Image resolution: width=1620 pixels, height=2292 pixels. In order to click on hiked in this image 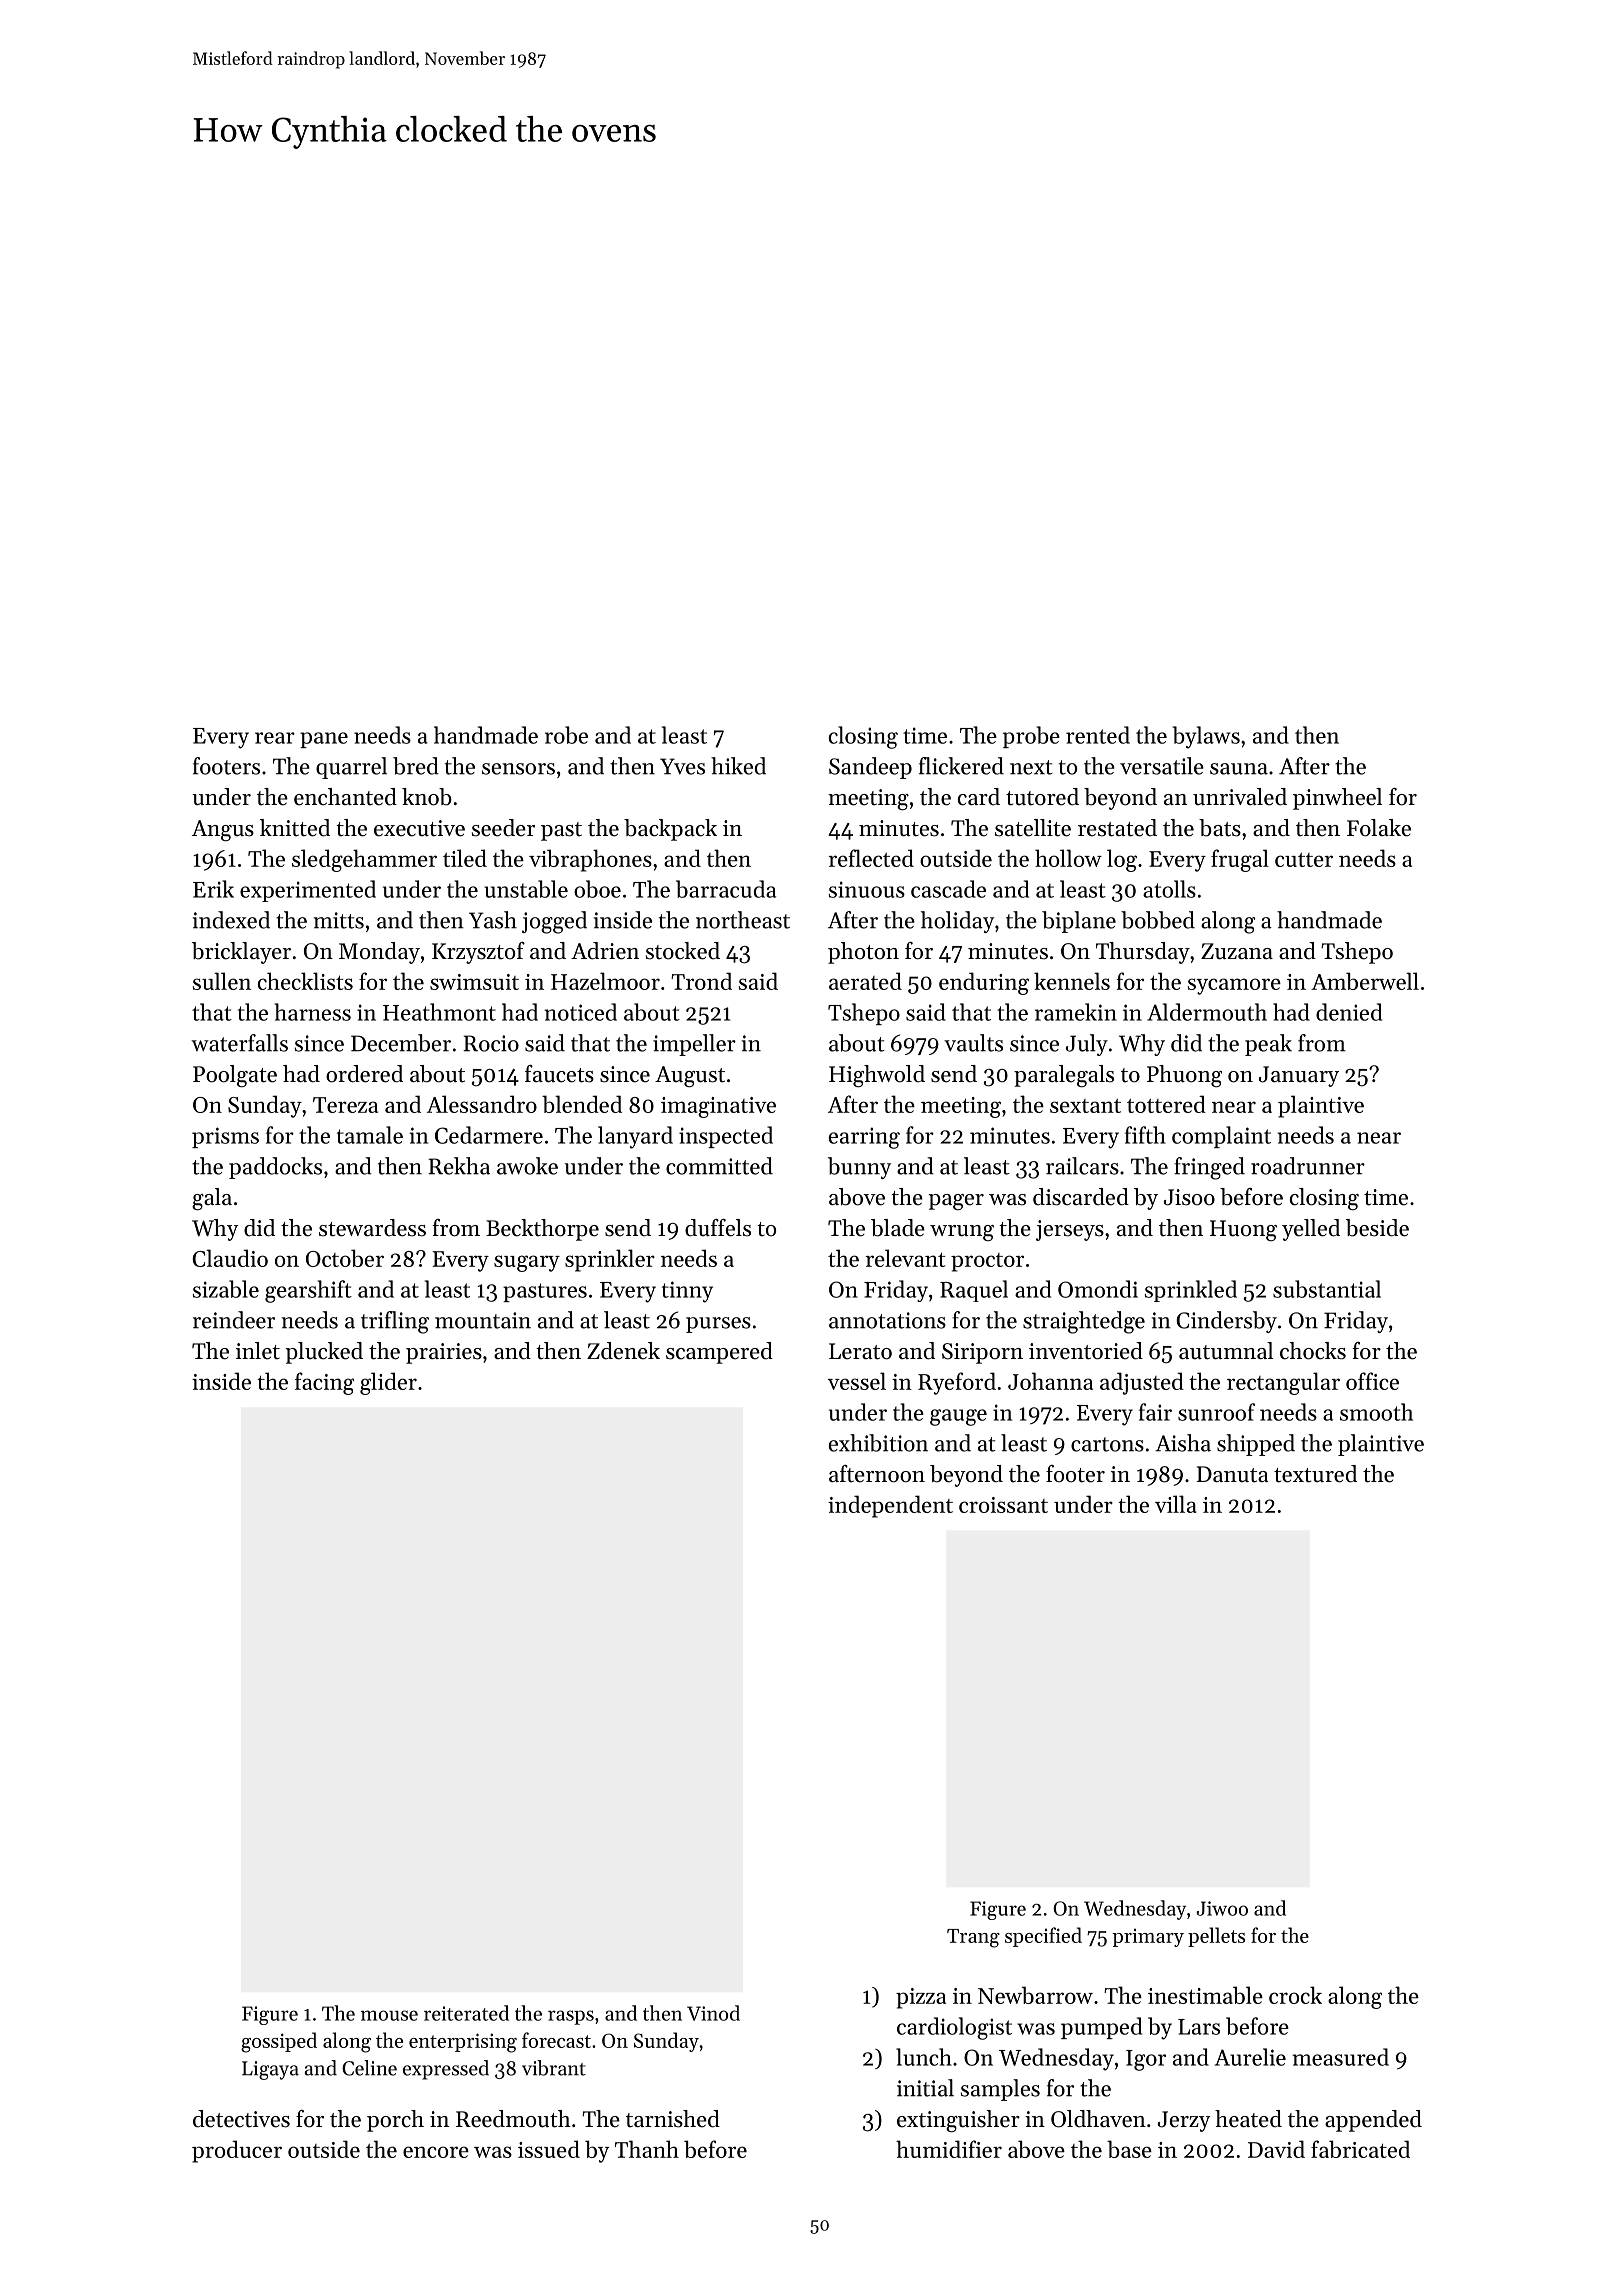, I will do `click(738, 766)`.
